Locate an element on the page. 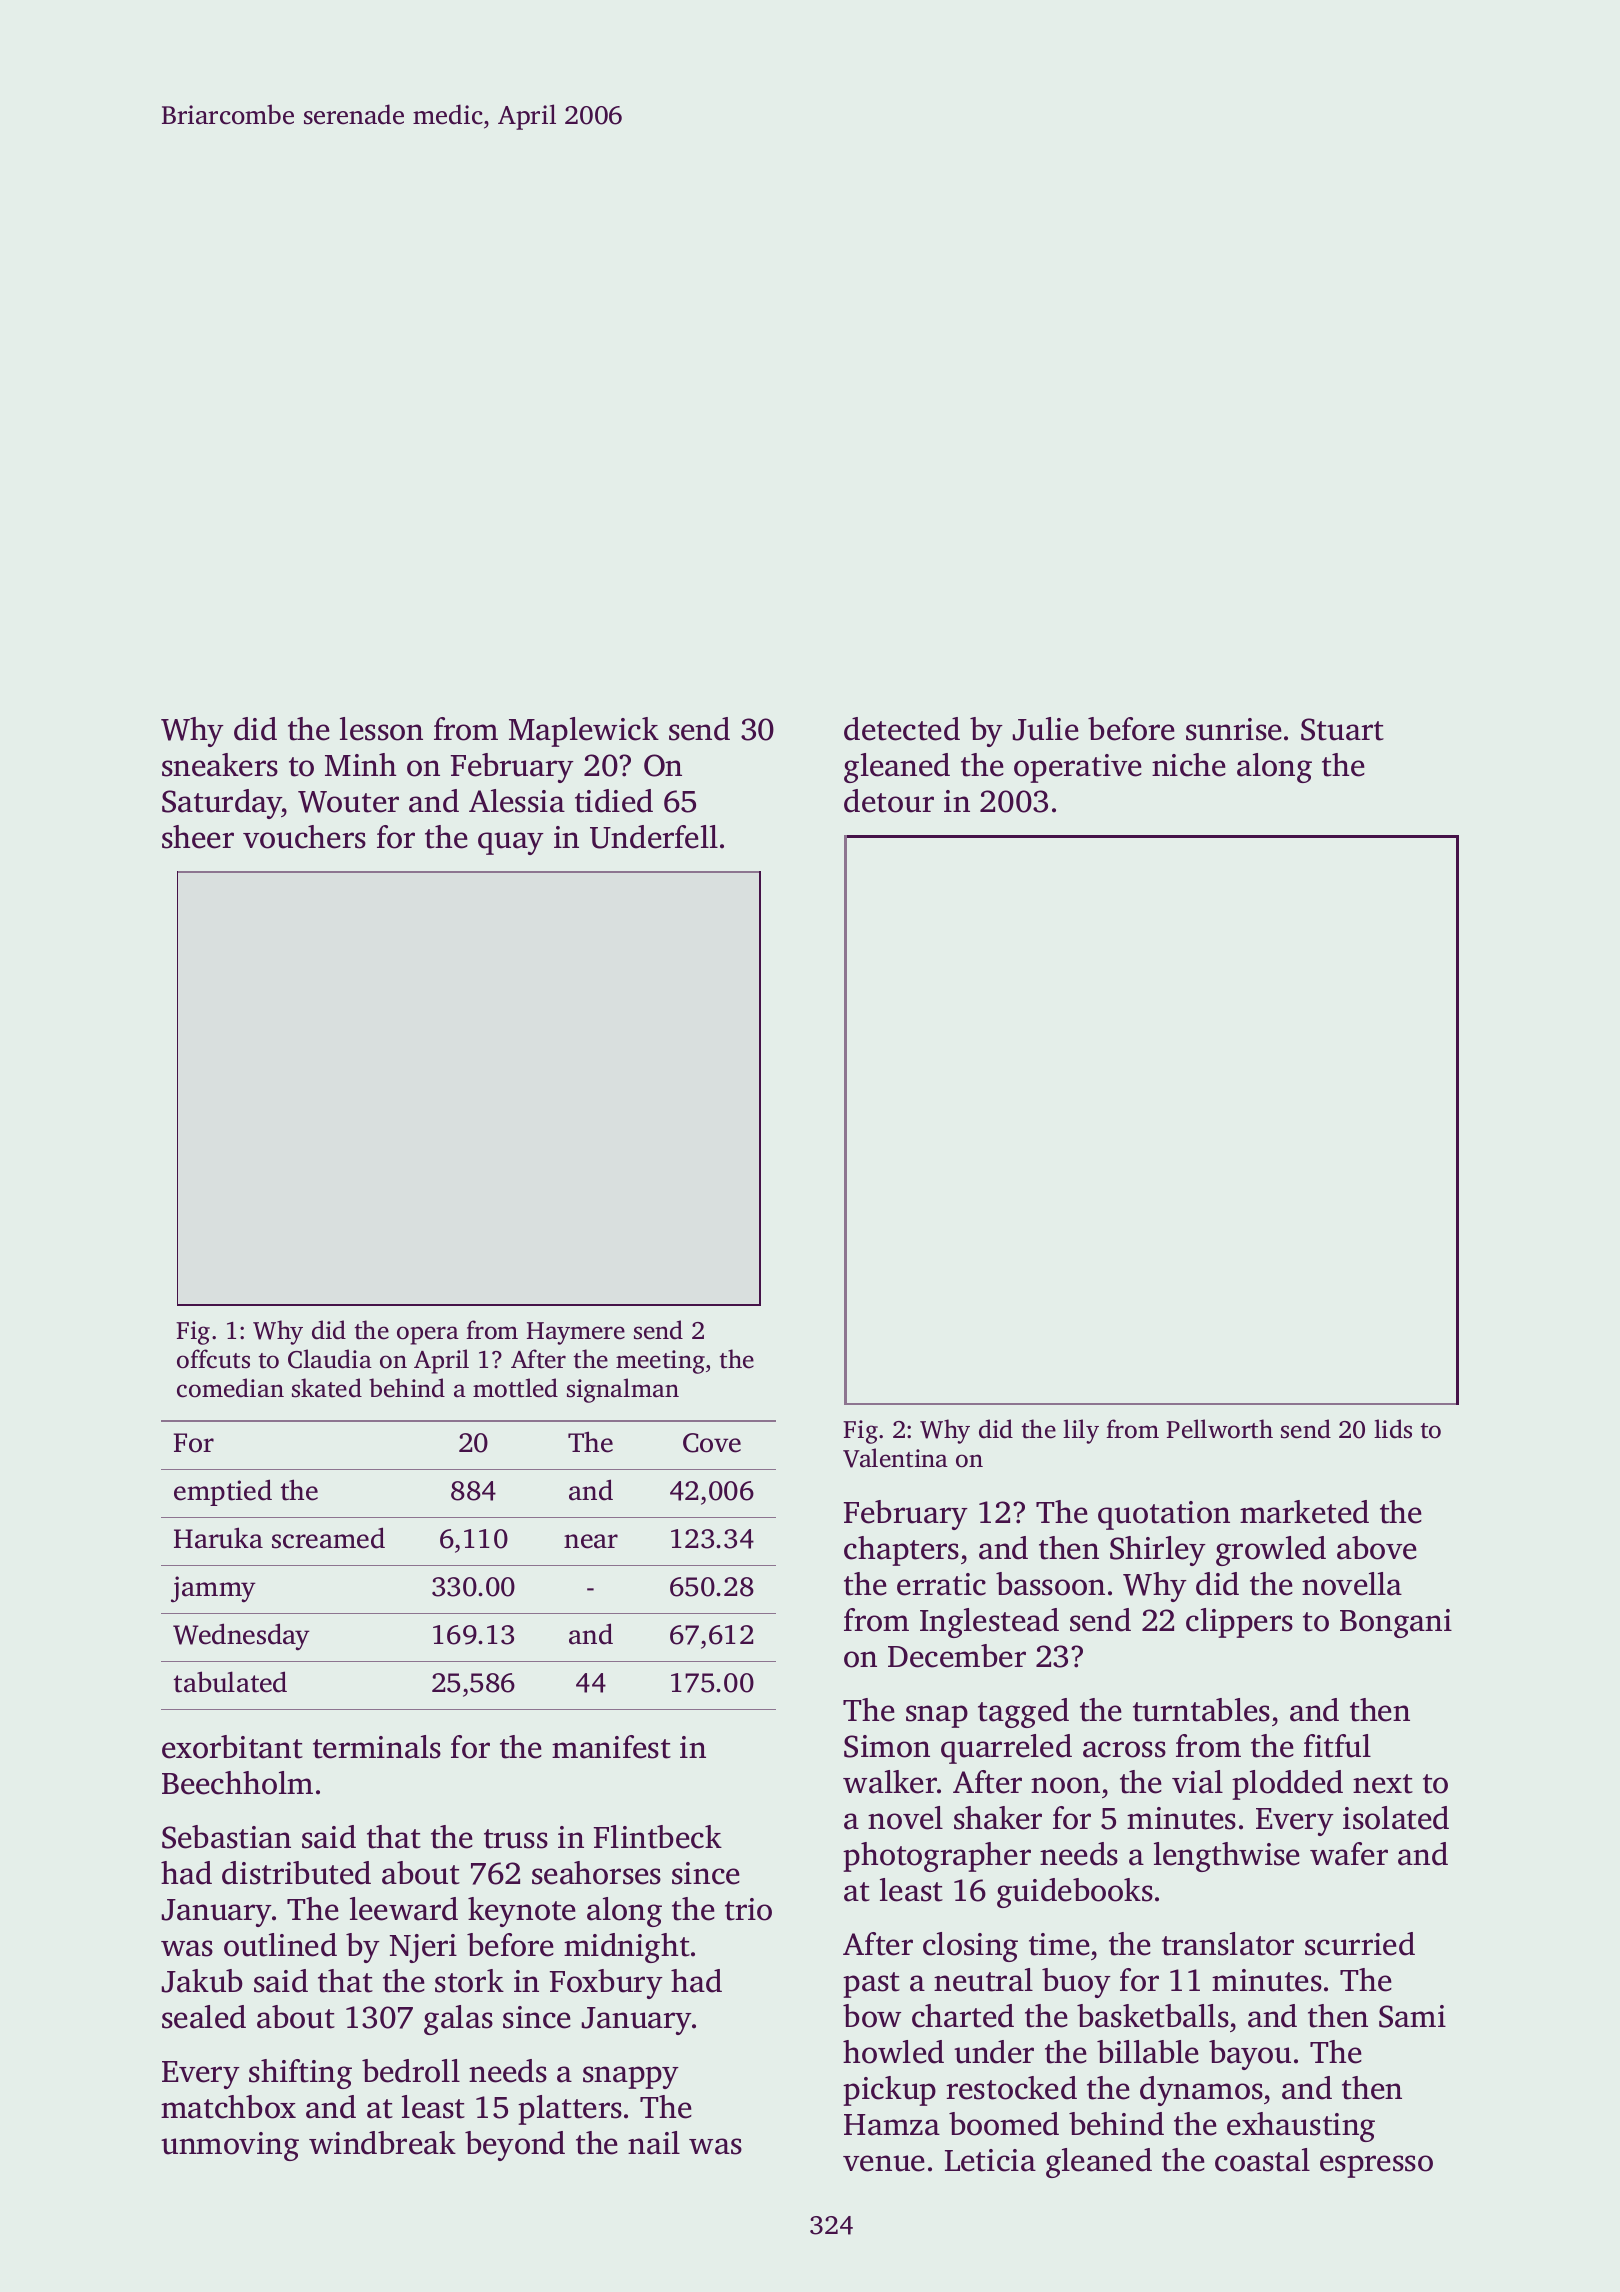 The width and height of the document is (1620, 2292). detour is located at coordinates (889, 801).
